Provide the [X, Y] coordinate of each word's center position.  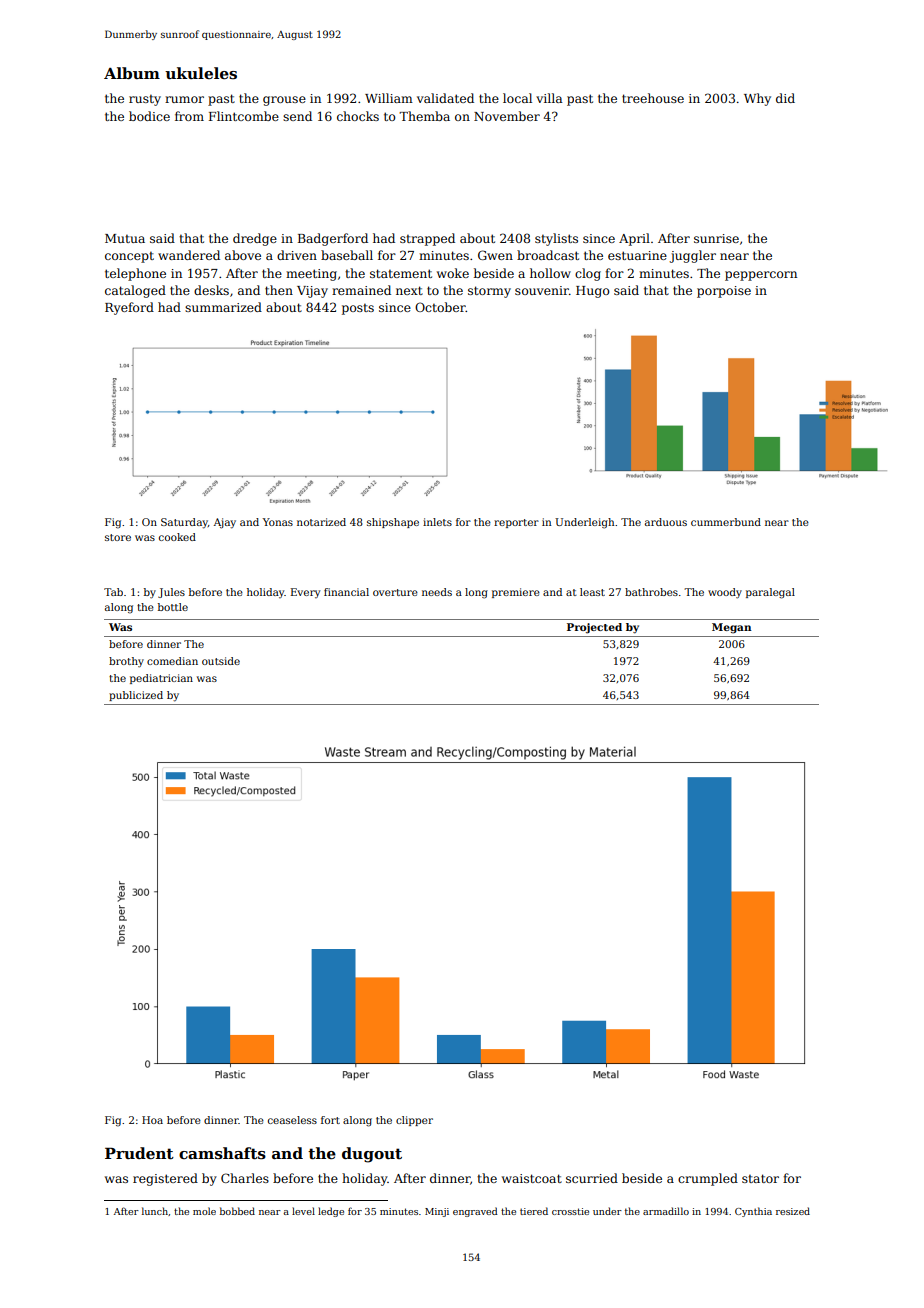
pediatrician [161, 679]
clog [588, 274]
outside [221, 661]
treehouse [653, 98]
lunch [155, 1211]
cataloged [135, 291]
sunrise [716, 238]
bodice [149, 116]
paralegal [770, 593]
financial [346, 592]
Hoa [152, 1120]
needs [437, 592]
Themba [424, 116]
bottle [173, 607]
